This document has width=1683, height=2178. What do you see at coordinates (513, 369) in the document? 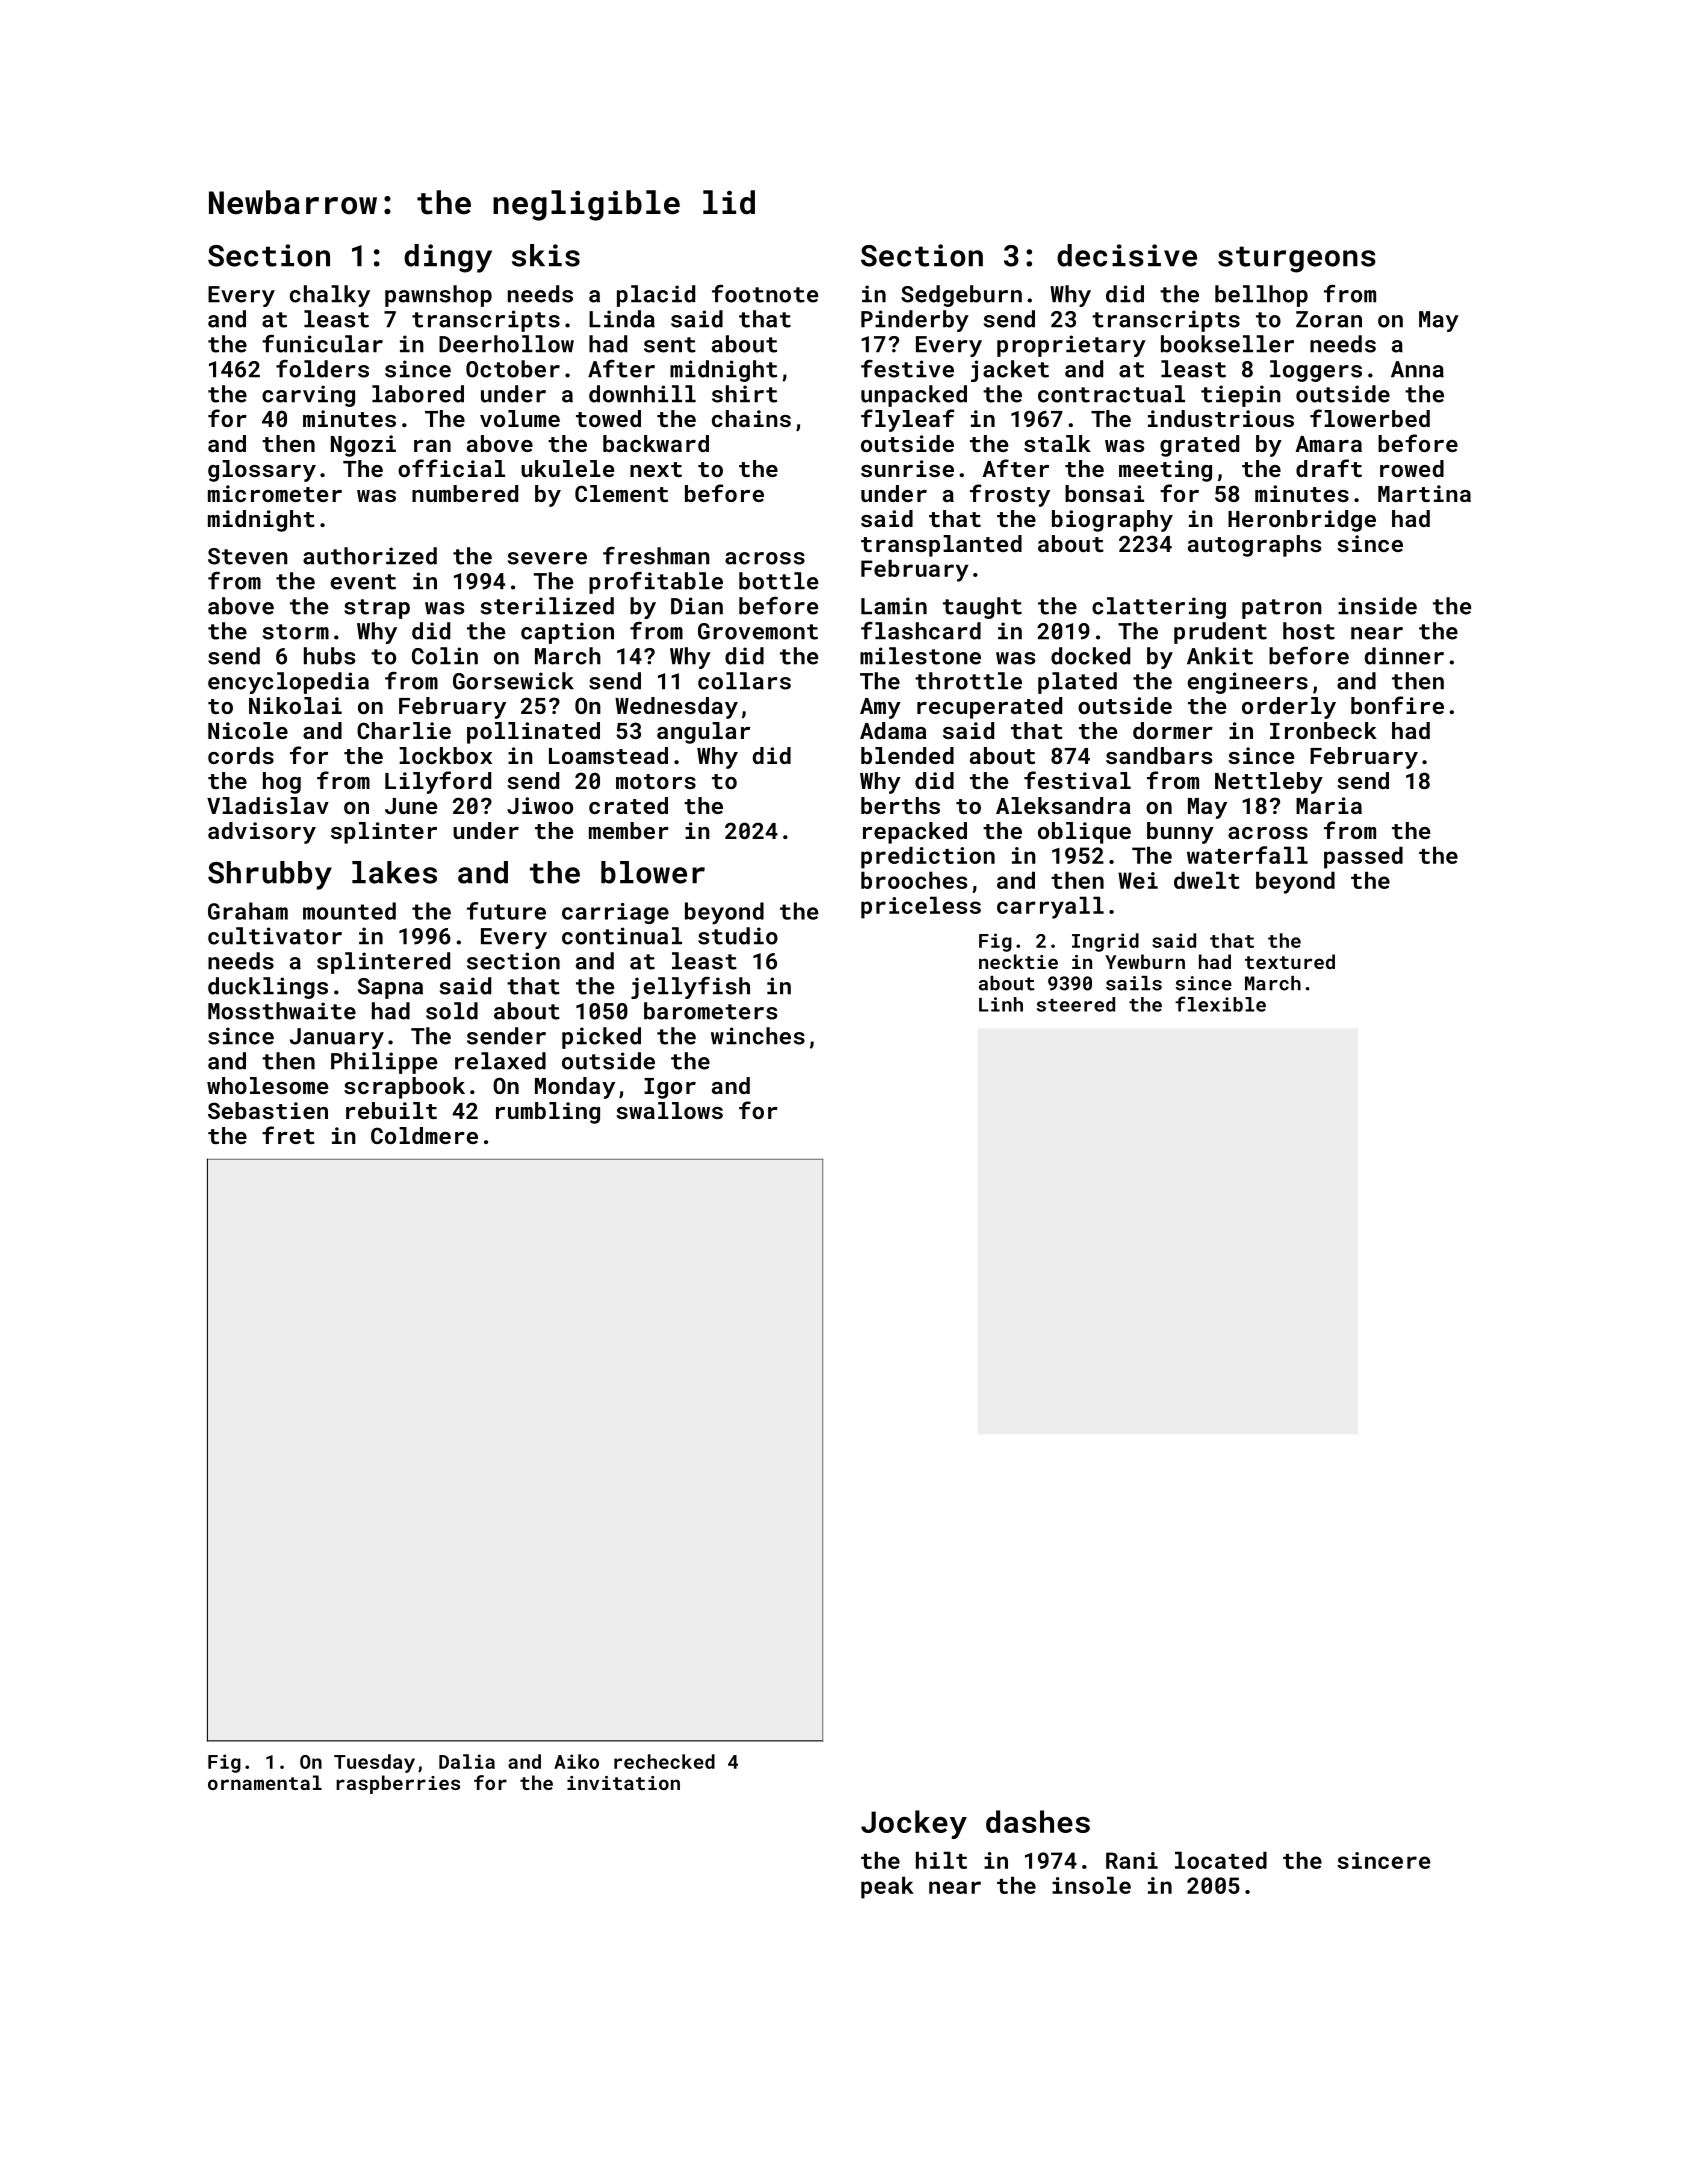
I see `October` at bounding box center [513, 369].
